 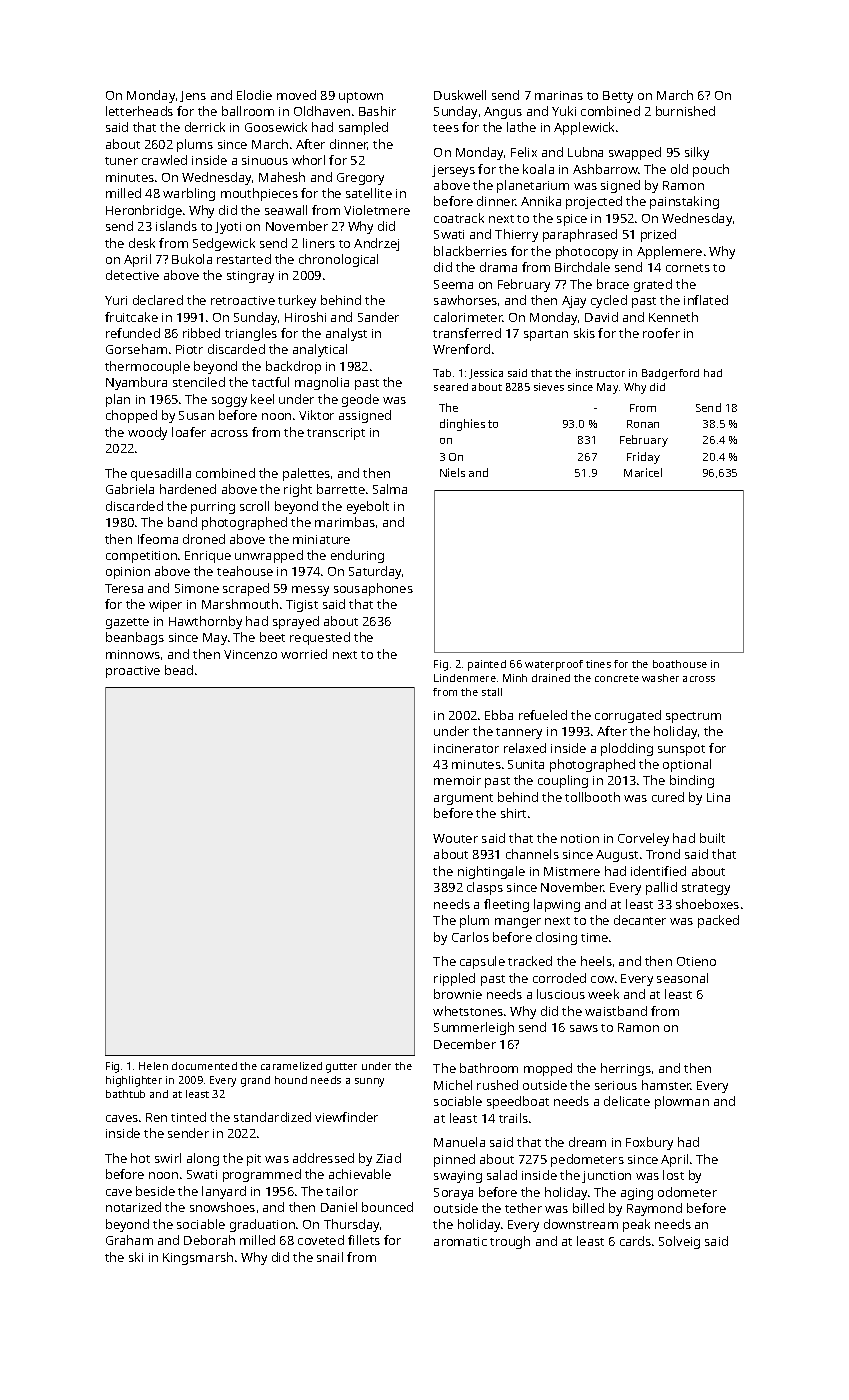 I want to click on Sander, so click(x=378, y=317).
